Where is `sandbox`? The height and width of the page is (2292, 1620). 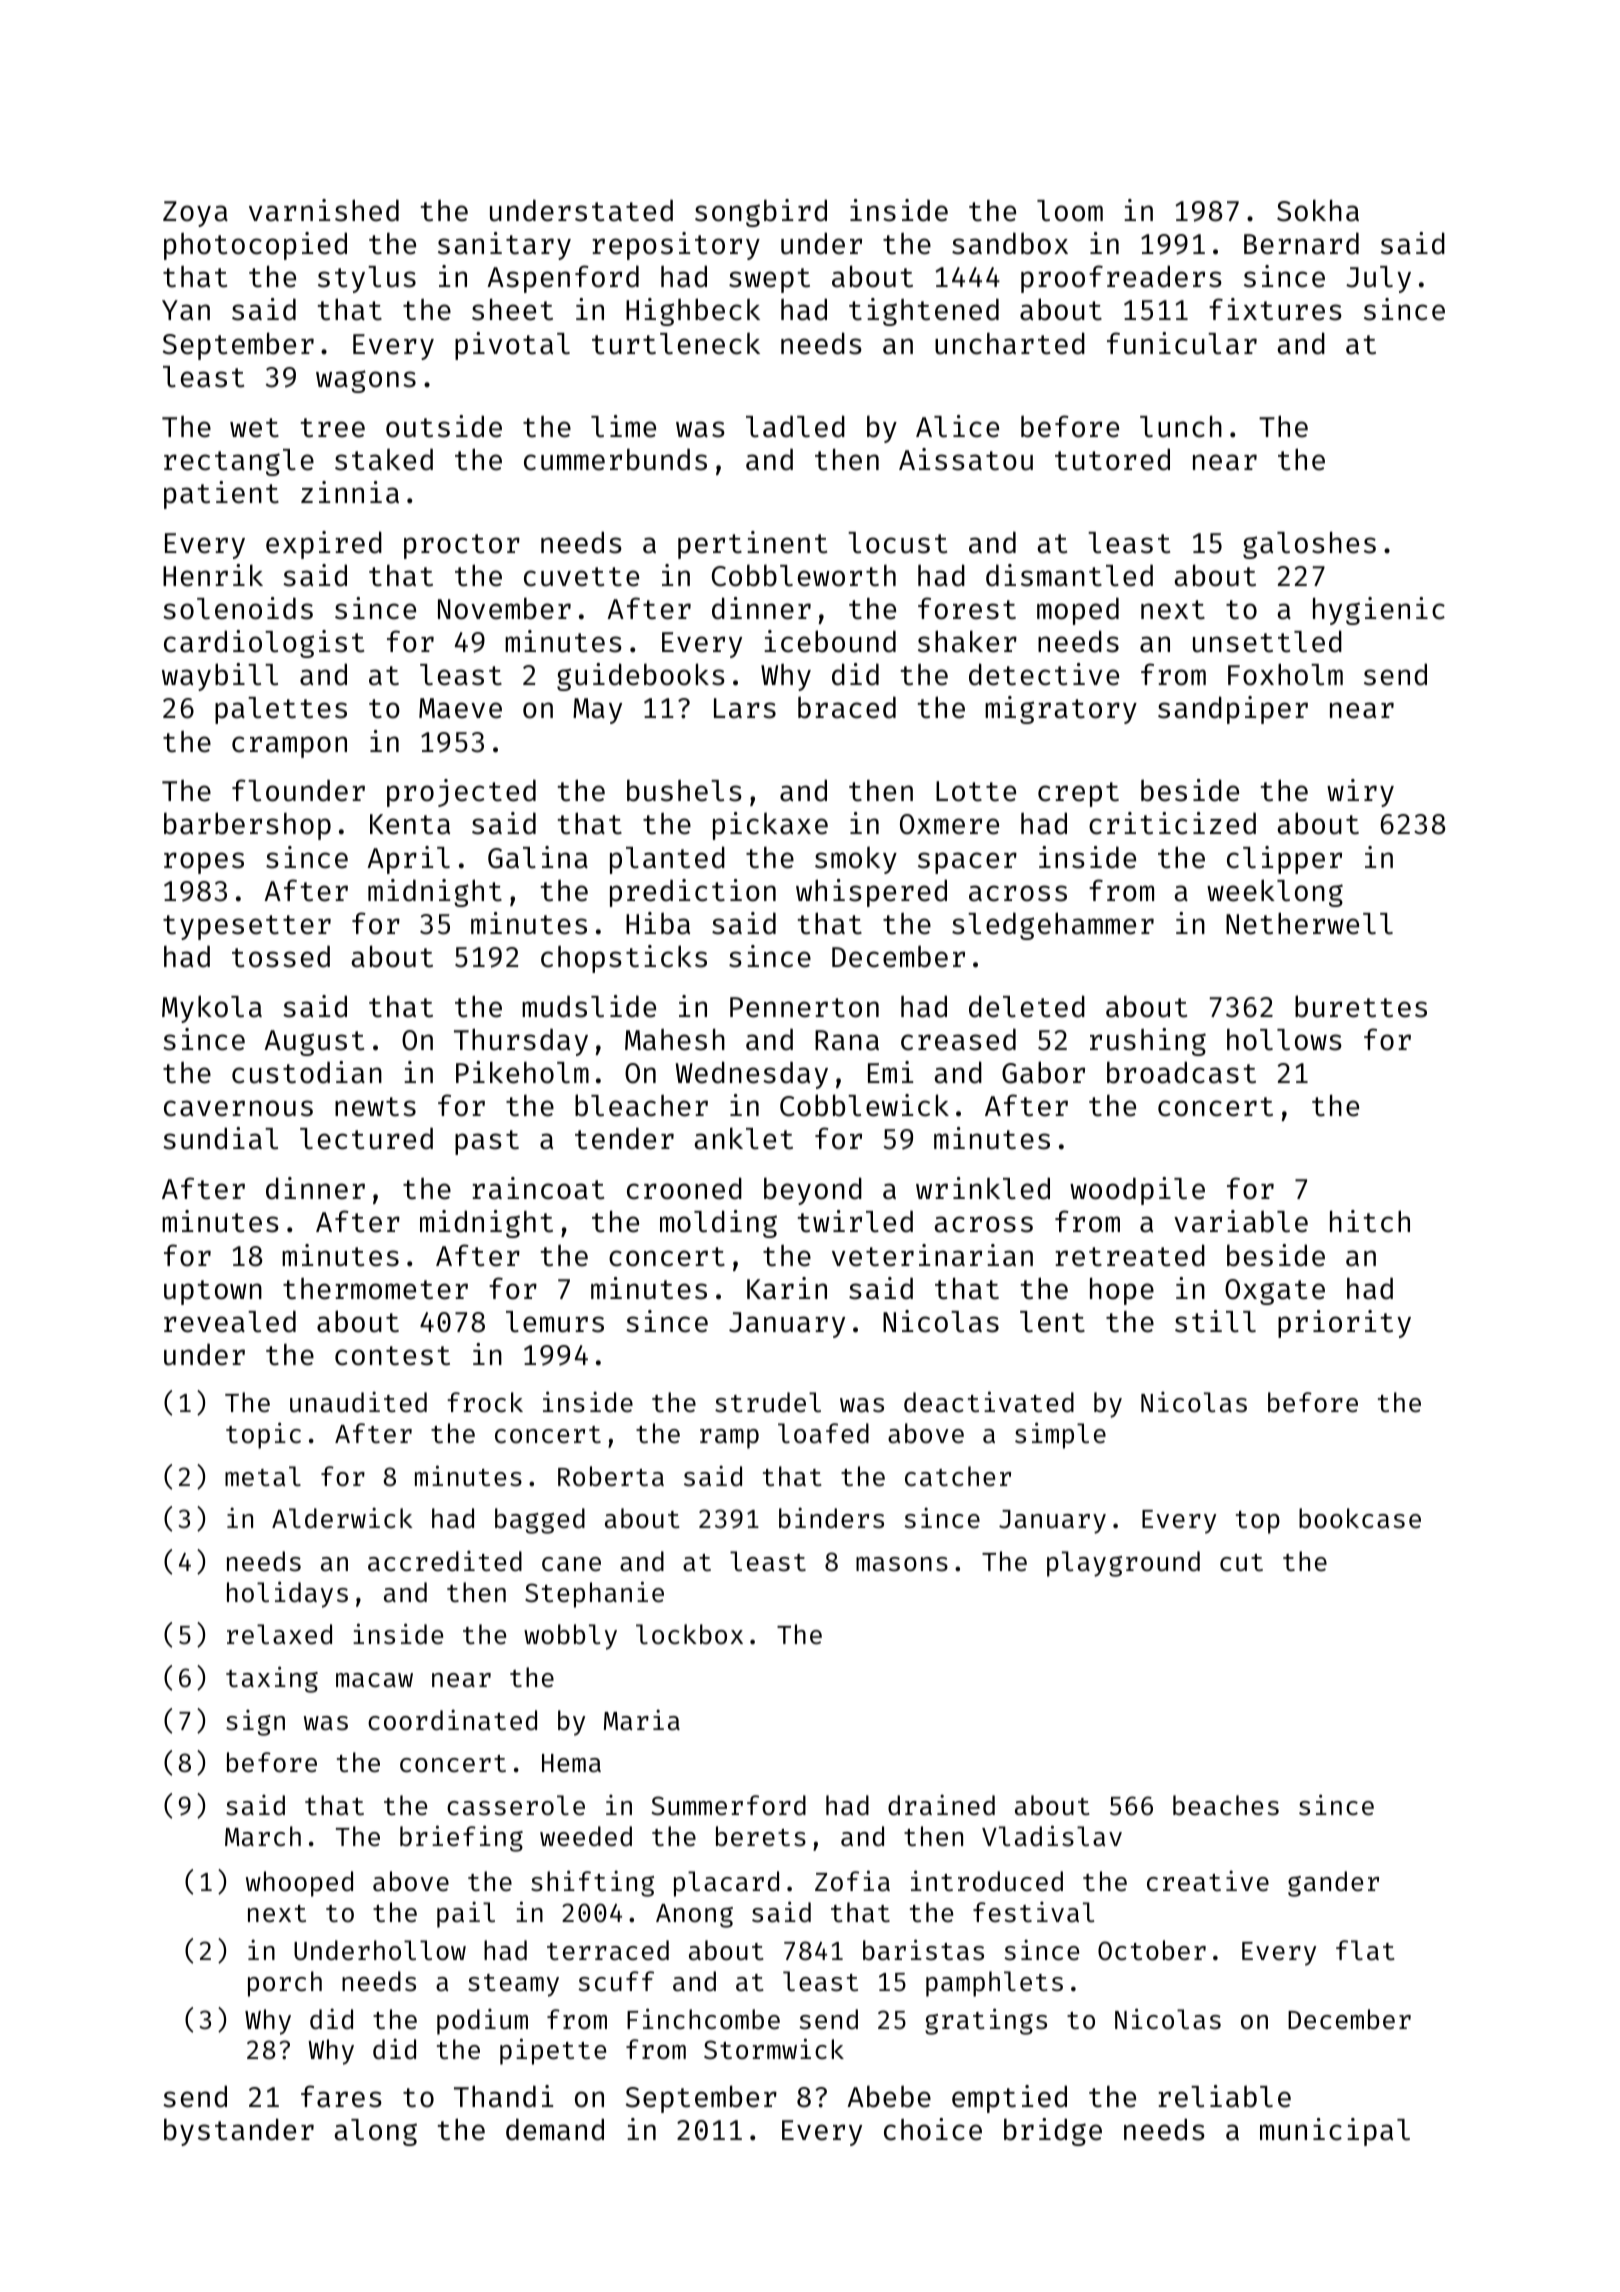
sandbox is located at coordinates (1010, 243).
